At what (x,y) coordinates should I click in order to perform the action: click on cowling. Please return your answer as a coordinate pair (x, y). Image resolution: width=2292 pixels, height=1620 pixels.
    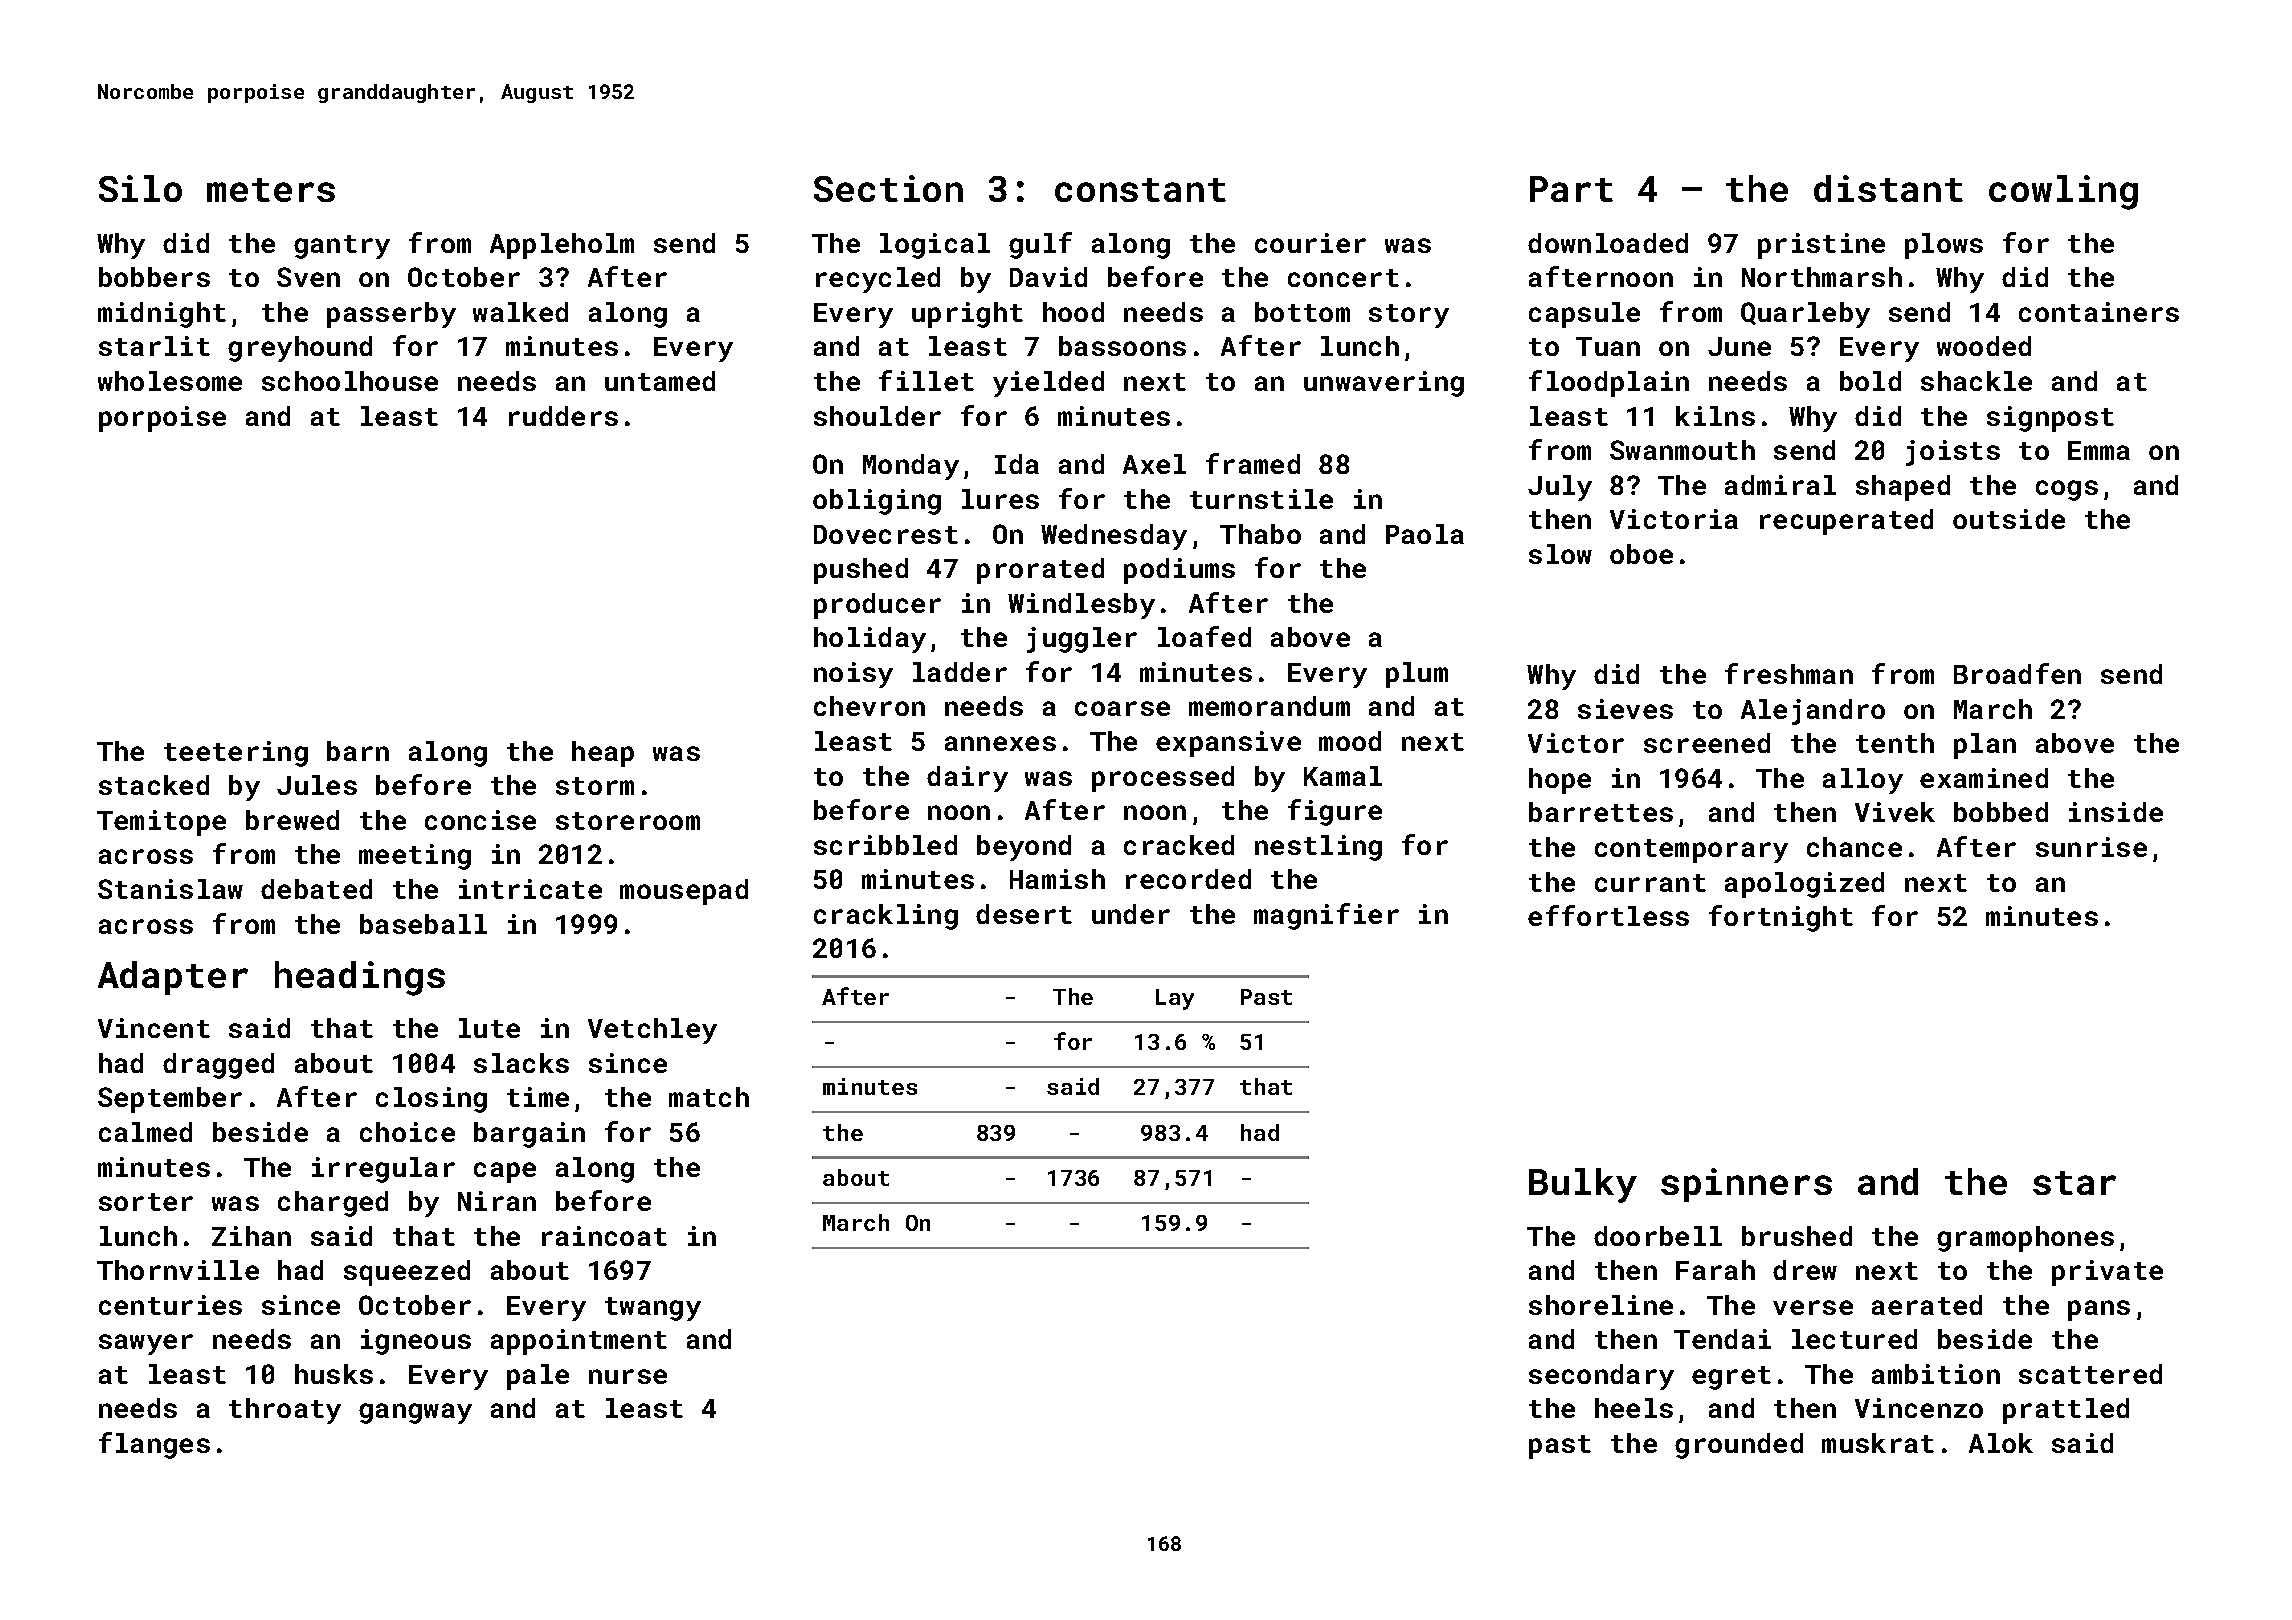
    Looking at the image, I should click on (2063, 192).
